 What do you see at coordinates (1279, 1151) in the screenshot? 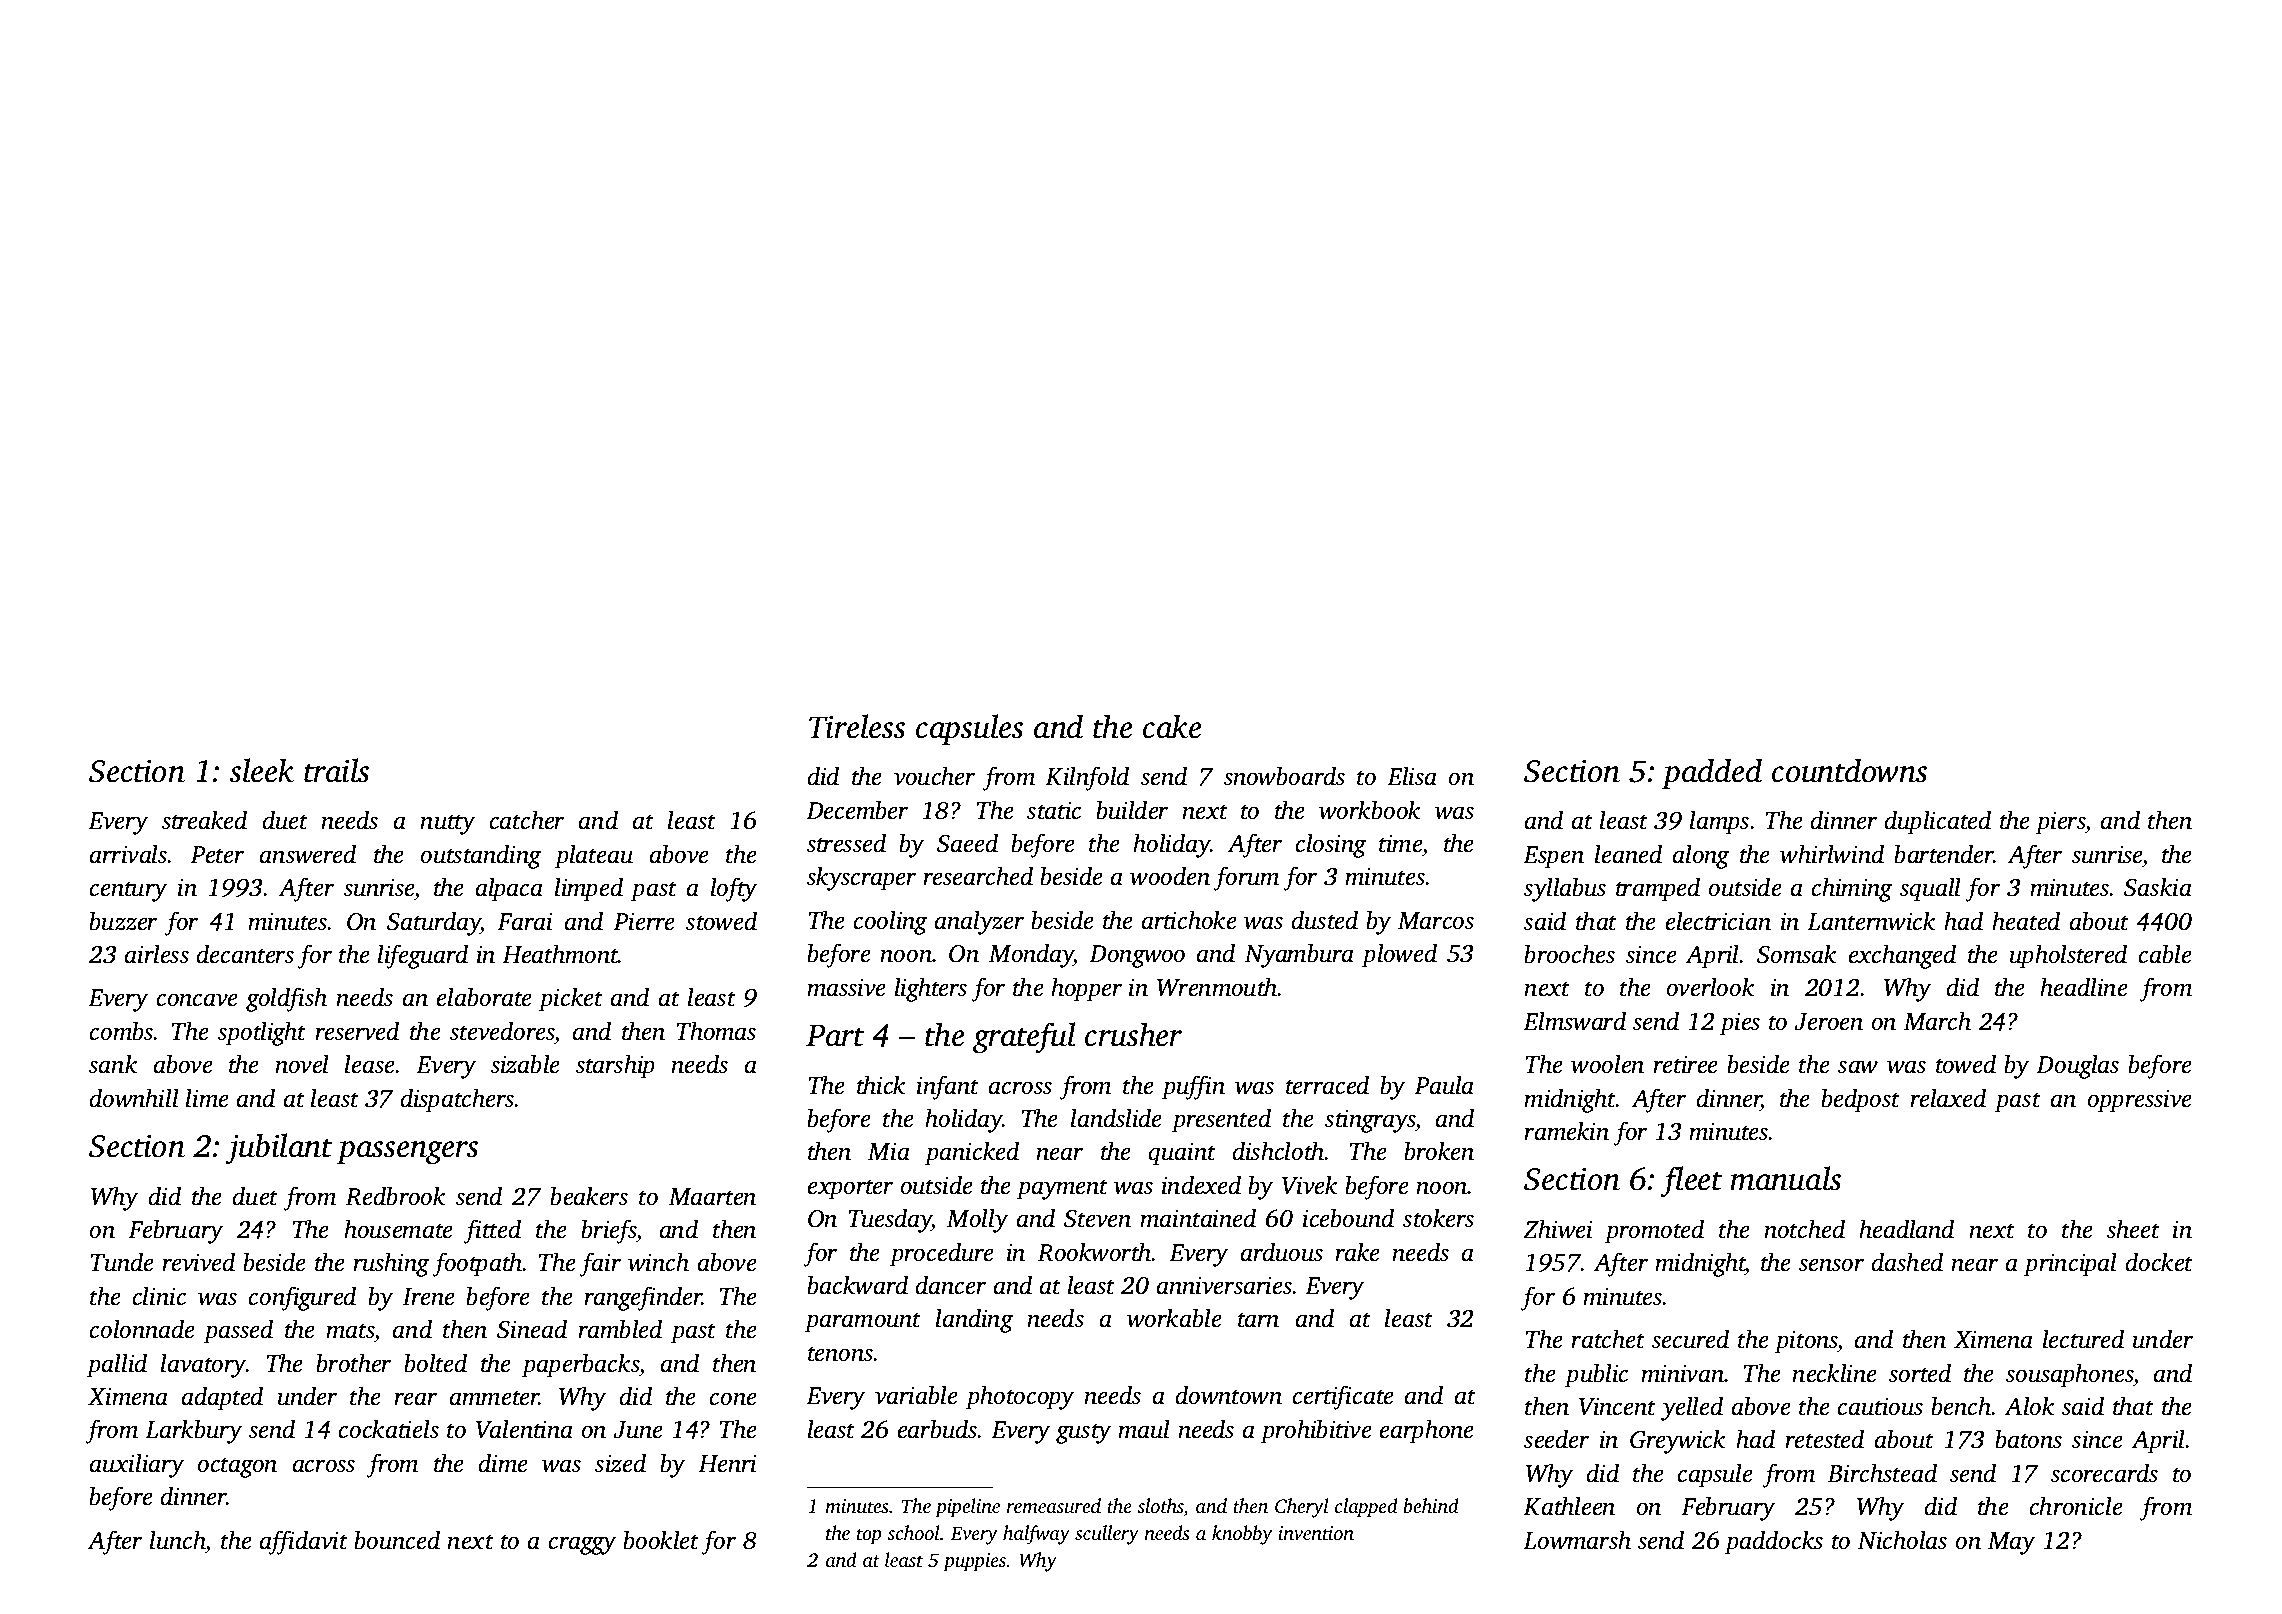
I see `dishcloth` at bounding box center [1279, 1151].
